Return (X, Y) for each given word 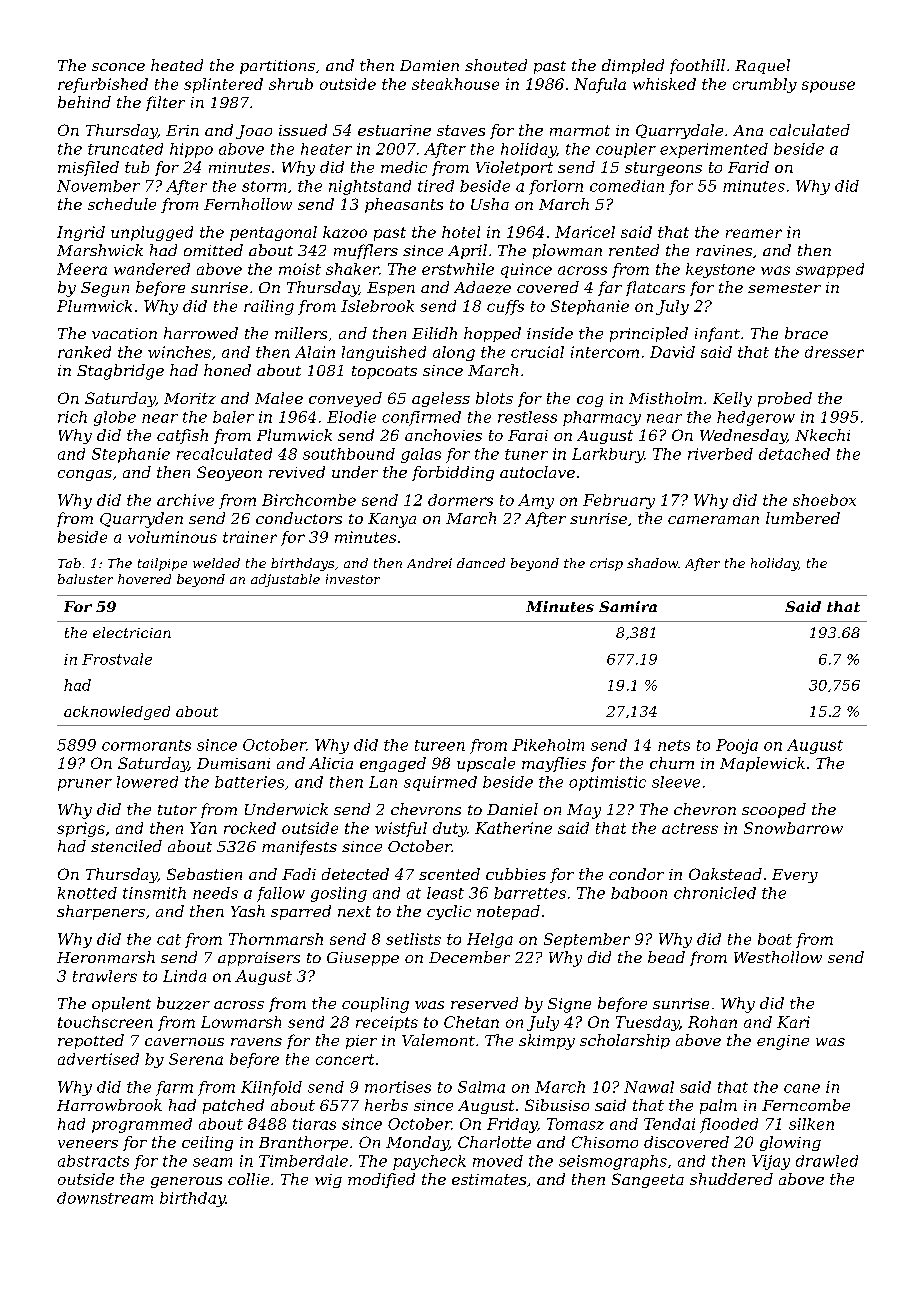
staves (461, 130)
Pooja (737, 746)
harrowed (201, 333)
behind (84, 102)
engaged (393, 764)
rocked (250, 828)
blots (494, 398)
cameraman (713, 520)
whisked (664, 84)
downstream (105, 1198)
